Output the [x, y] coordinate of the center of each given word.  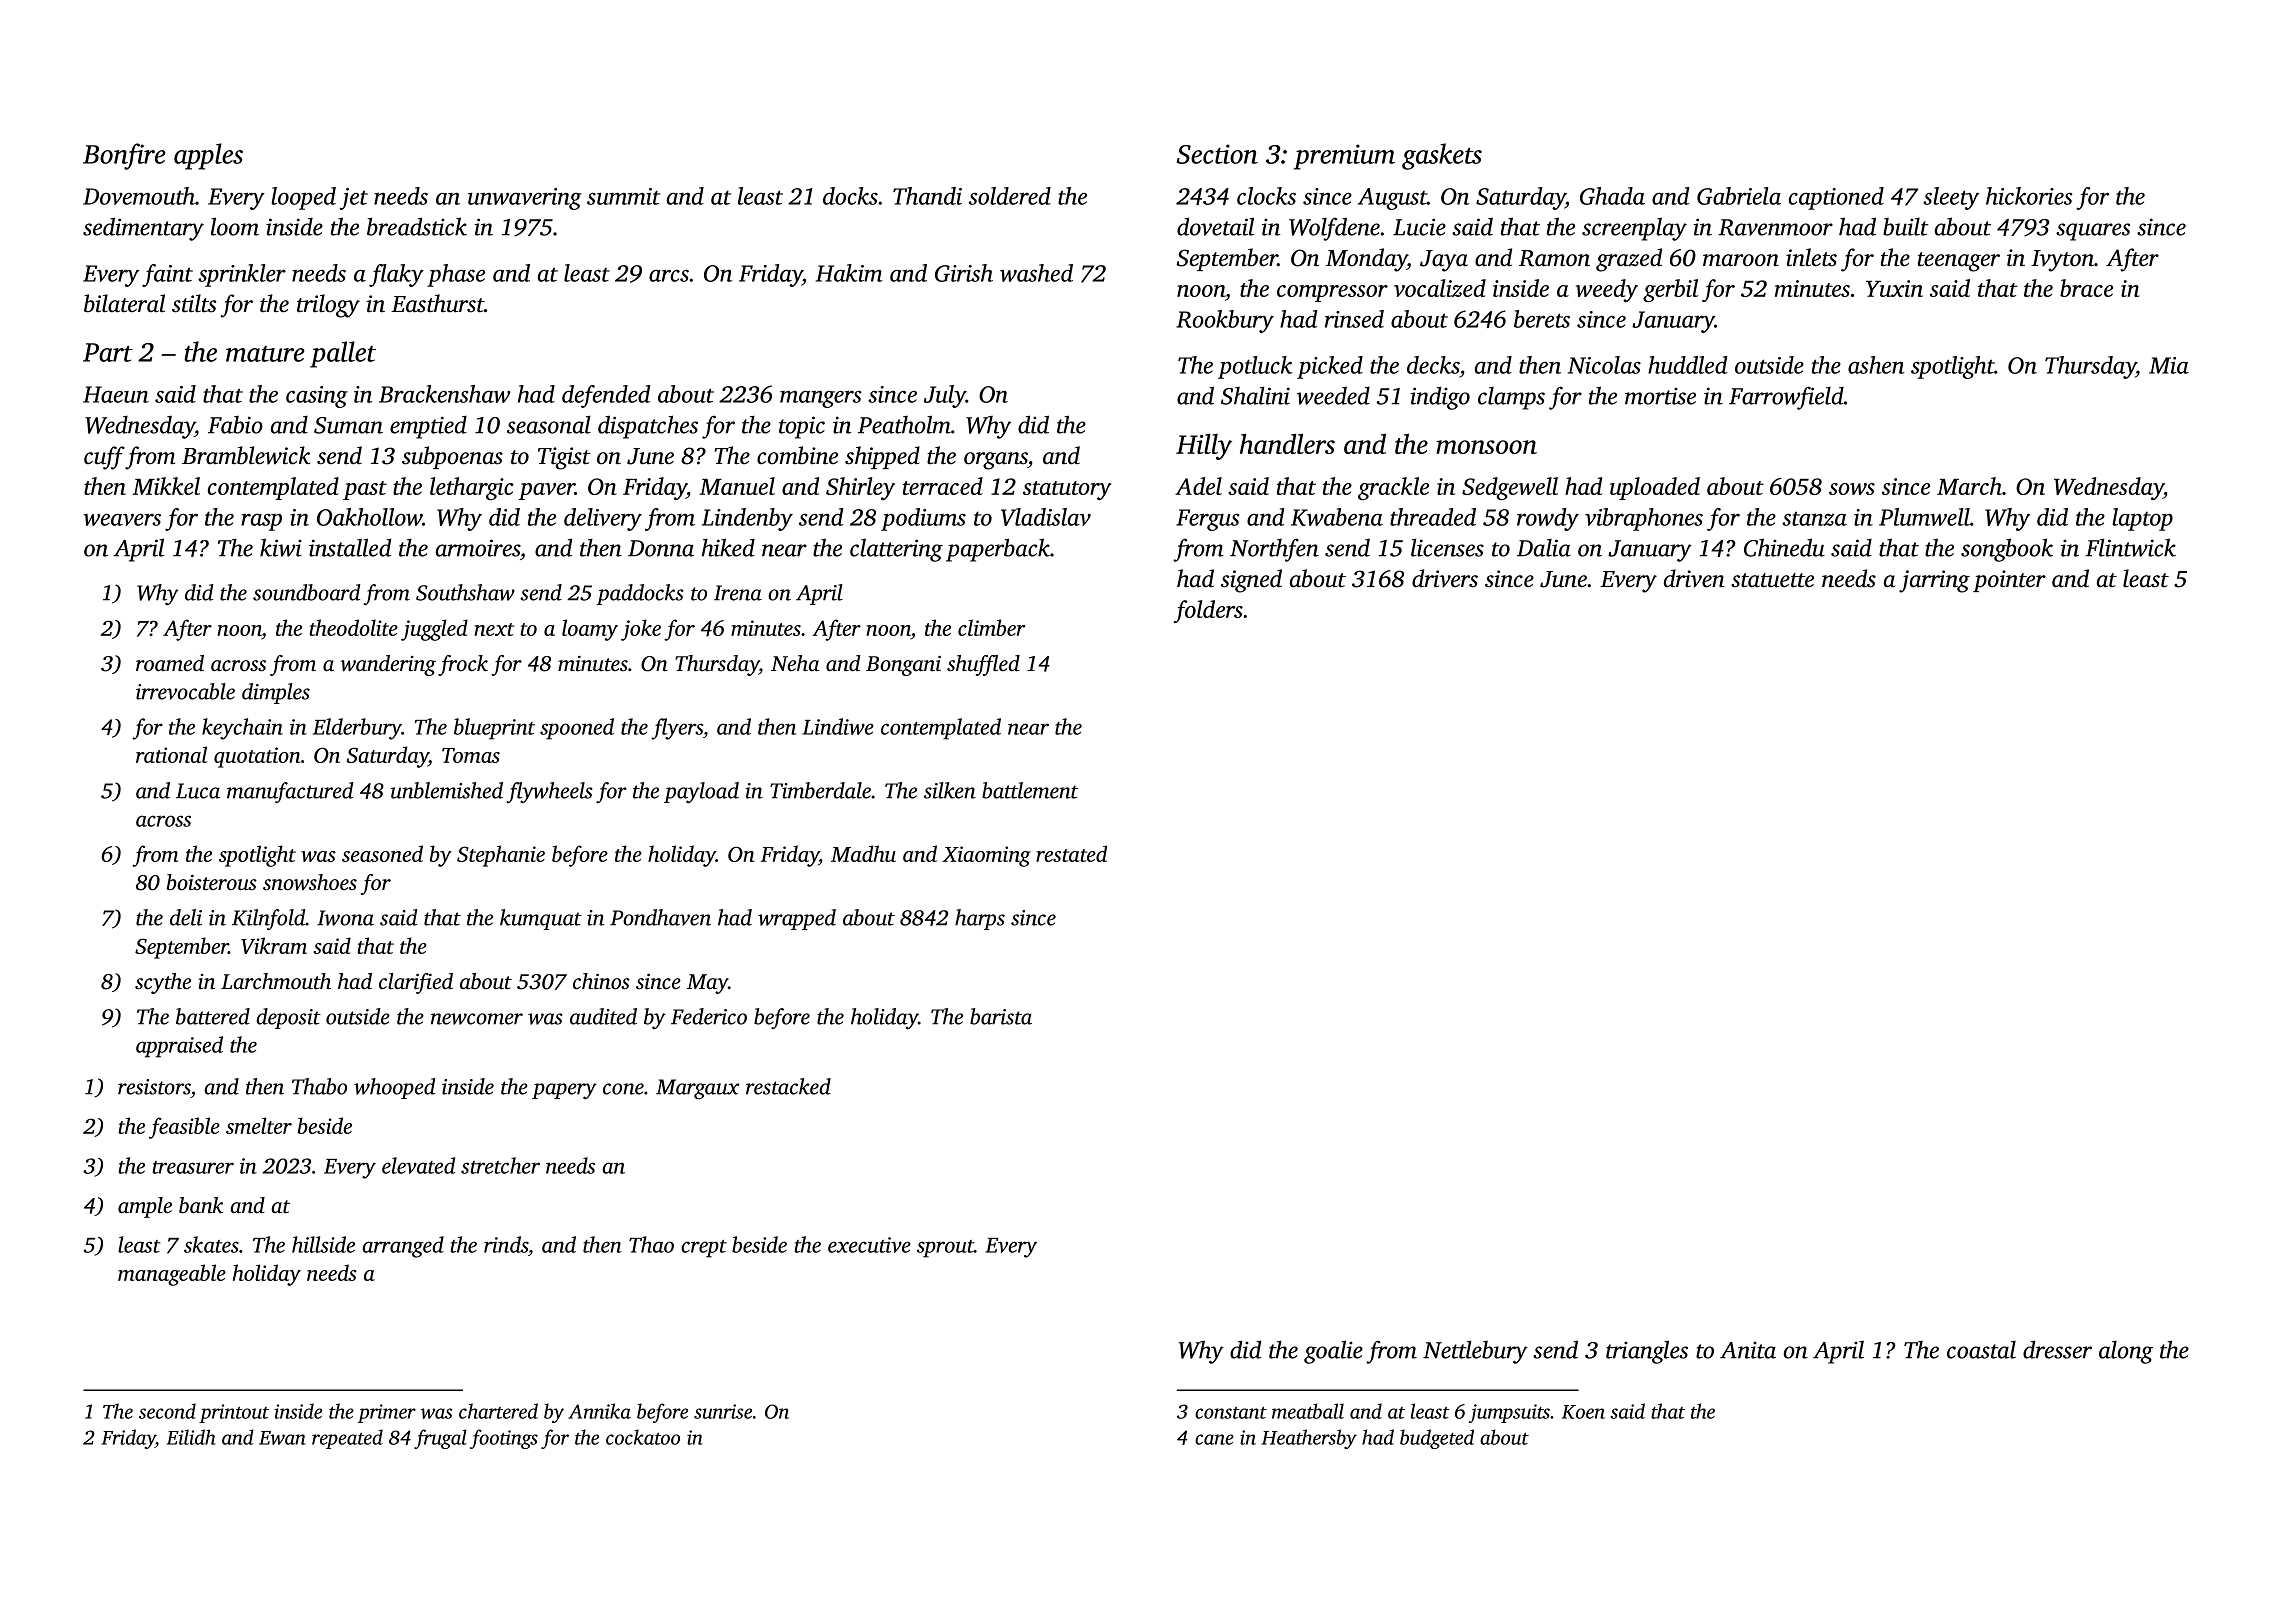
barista [1001, 1016]
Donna [661, 548]
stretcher [500, 1165]
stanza [1814, 518]
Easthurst [437, 303]
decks [1433, 365]
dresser [2057, 1349]
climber [991, 627]
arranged [403, 1247]
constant [1231, 1413]
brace [2086, 288]
